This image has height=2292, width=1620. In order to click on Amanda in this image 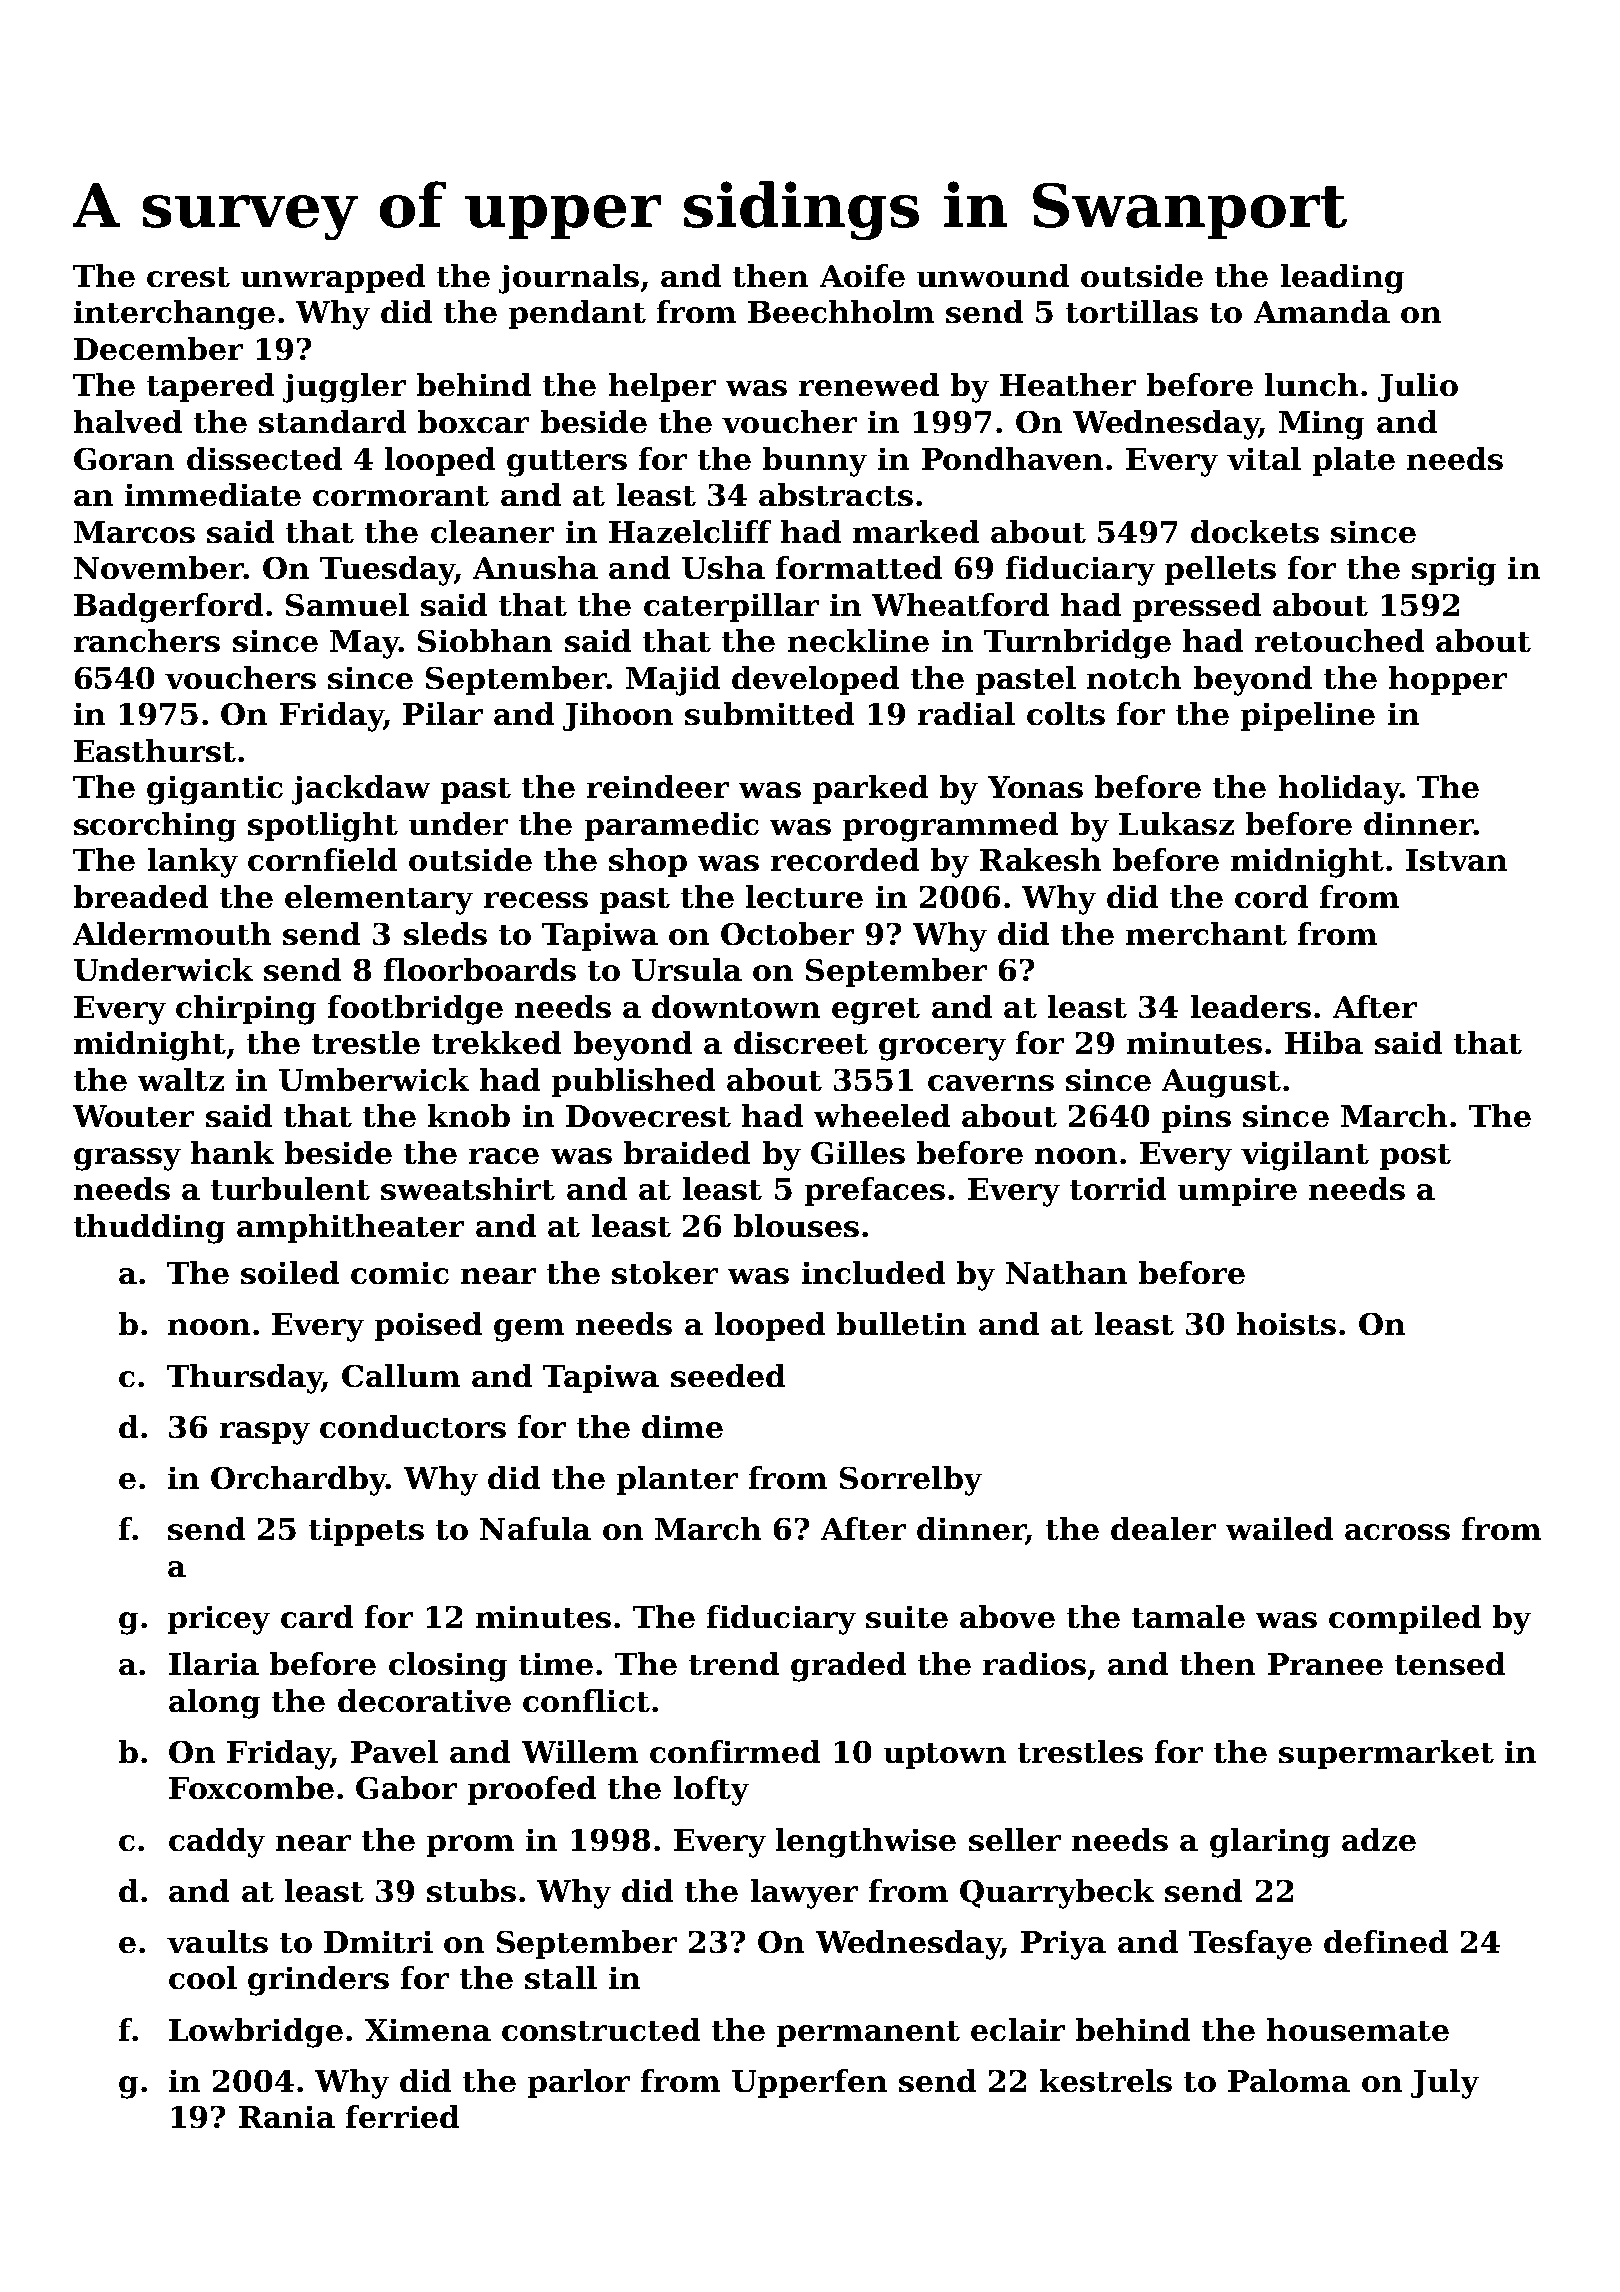, I will do `click(1322, 311)`.
